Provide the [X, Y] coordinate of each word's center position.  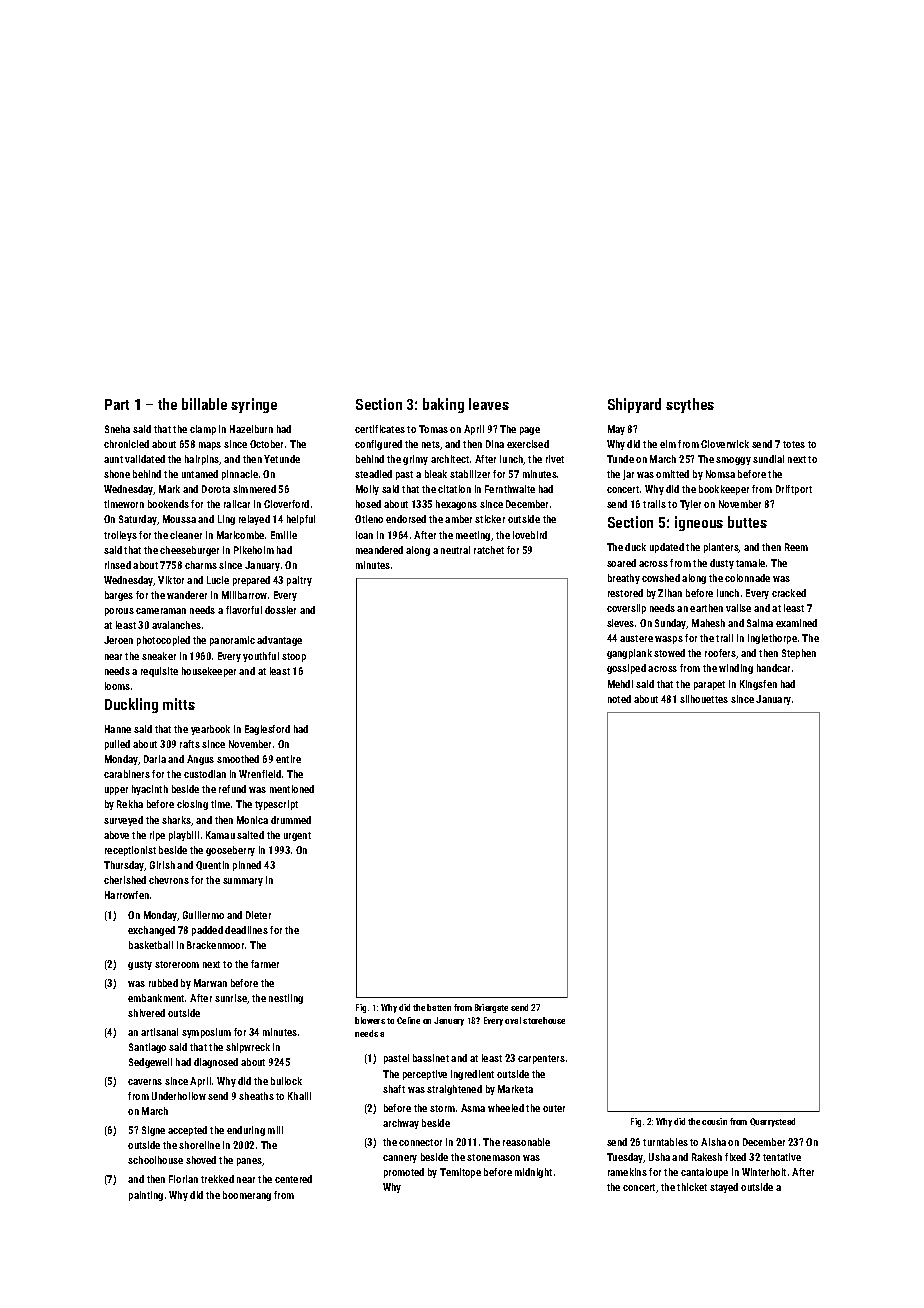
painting [146, 1196]
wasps [669, 640]
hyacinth [150, 790]
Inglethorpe [772, 639]
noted [619, 699]
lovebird [530, 535]
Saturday [138, 520]
